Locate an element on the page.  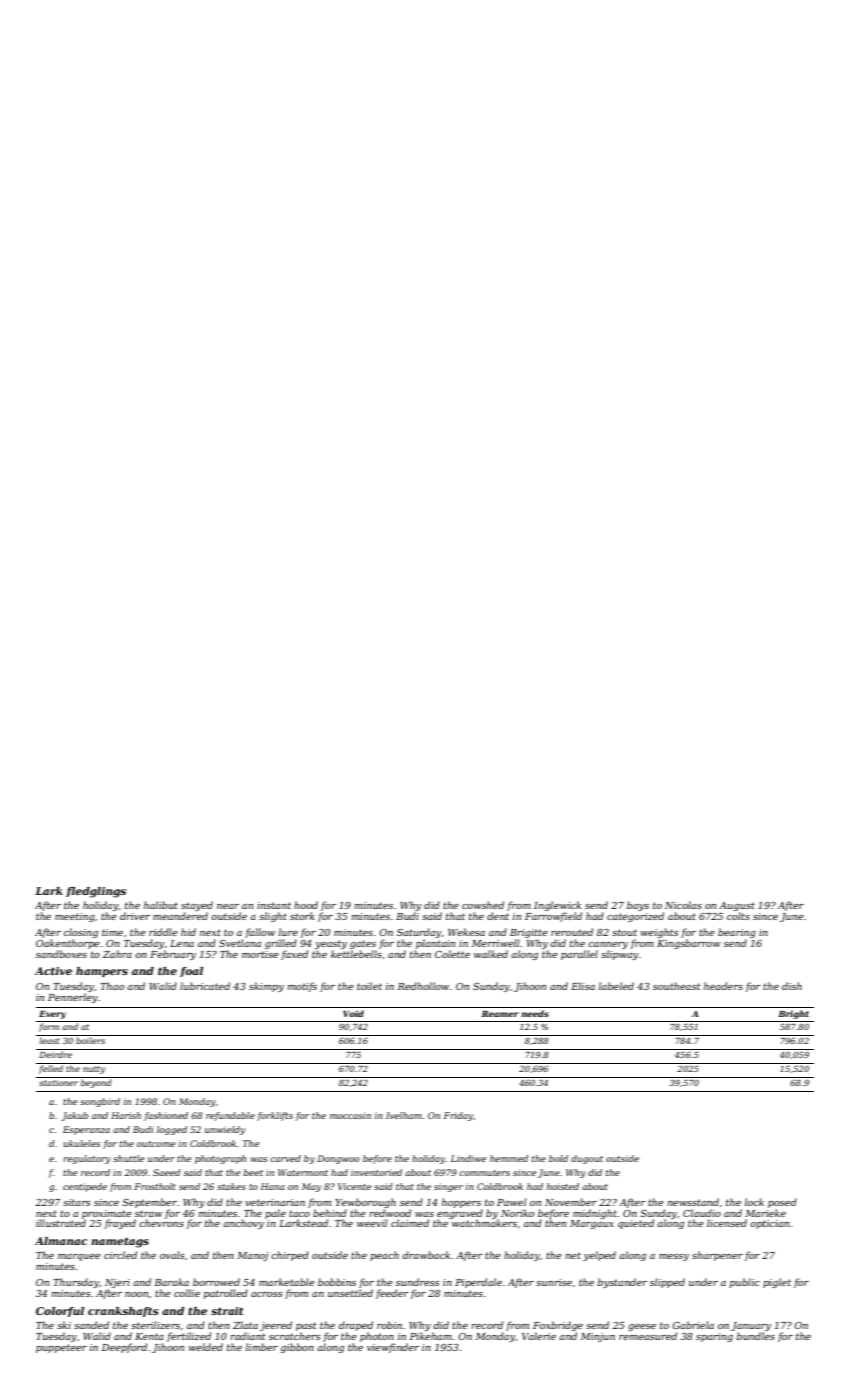
Gabriela is located at coordinates (693, 1325).
